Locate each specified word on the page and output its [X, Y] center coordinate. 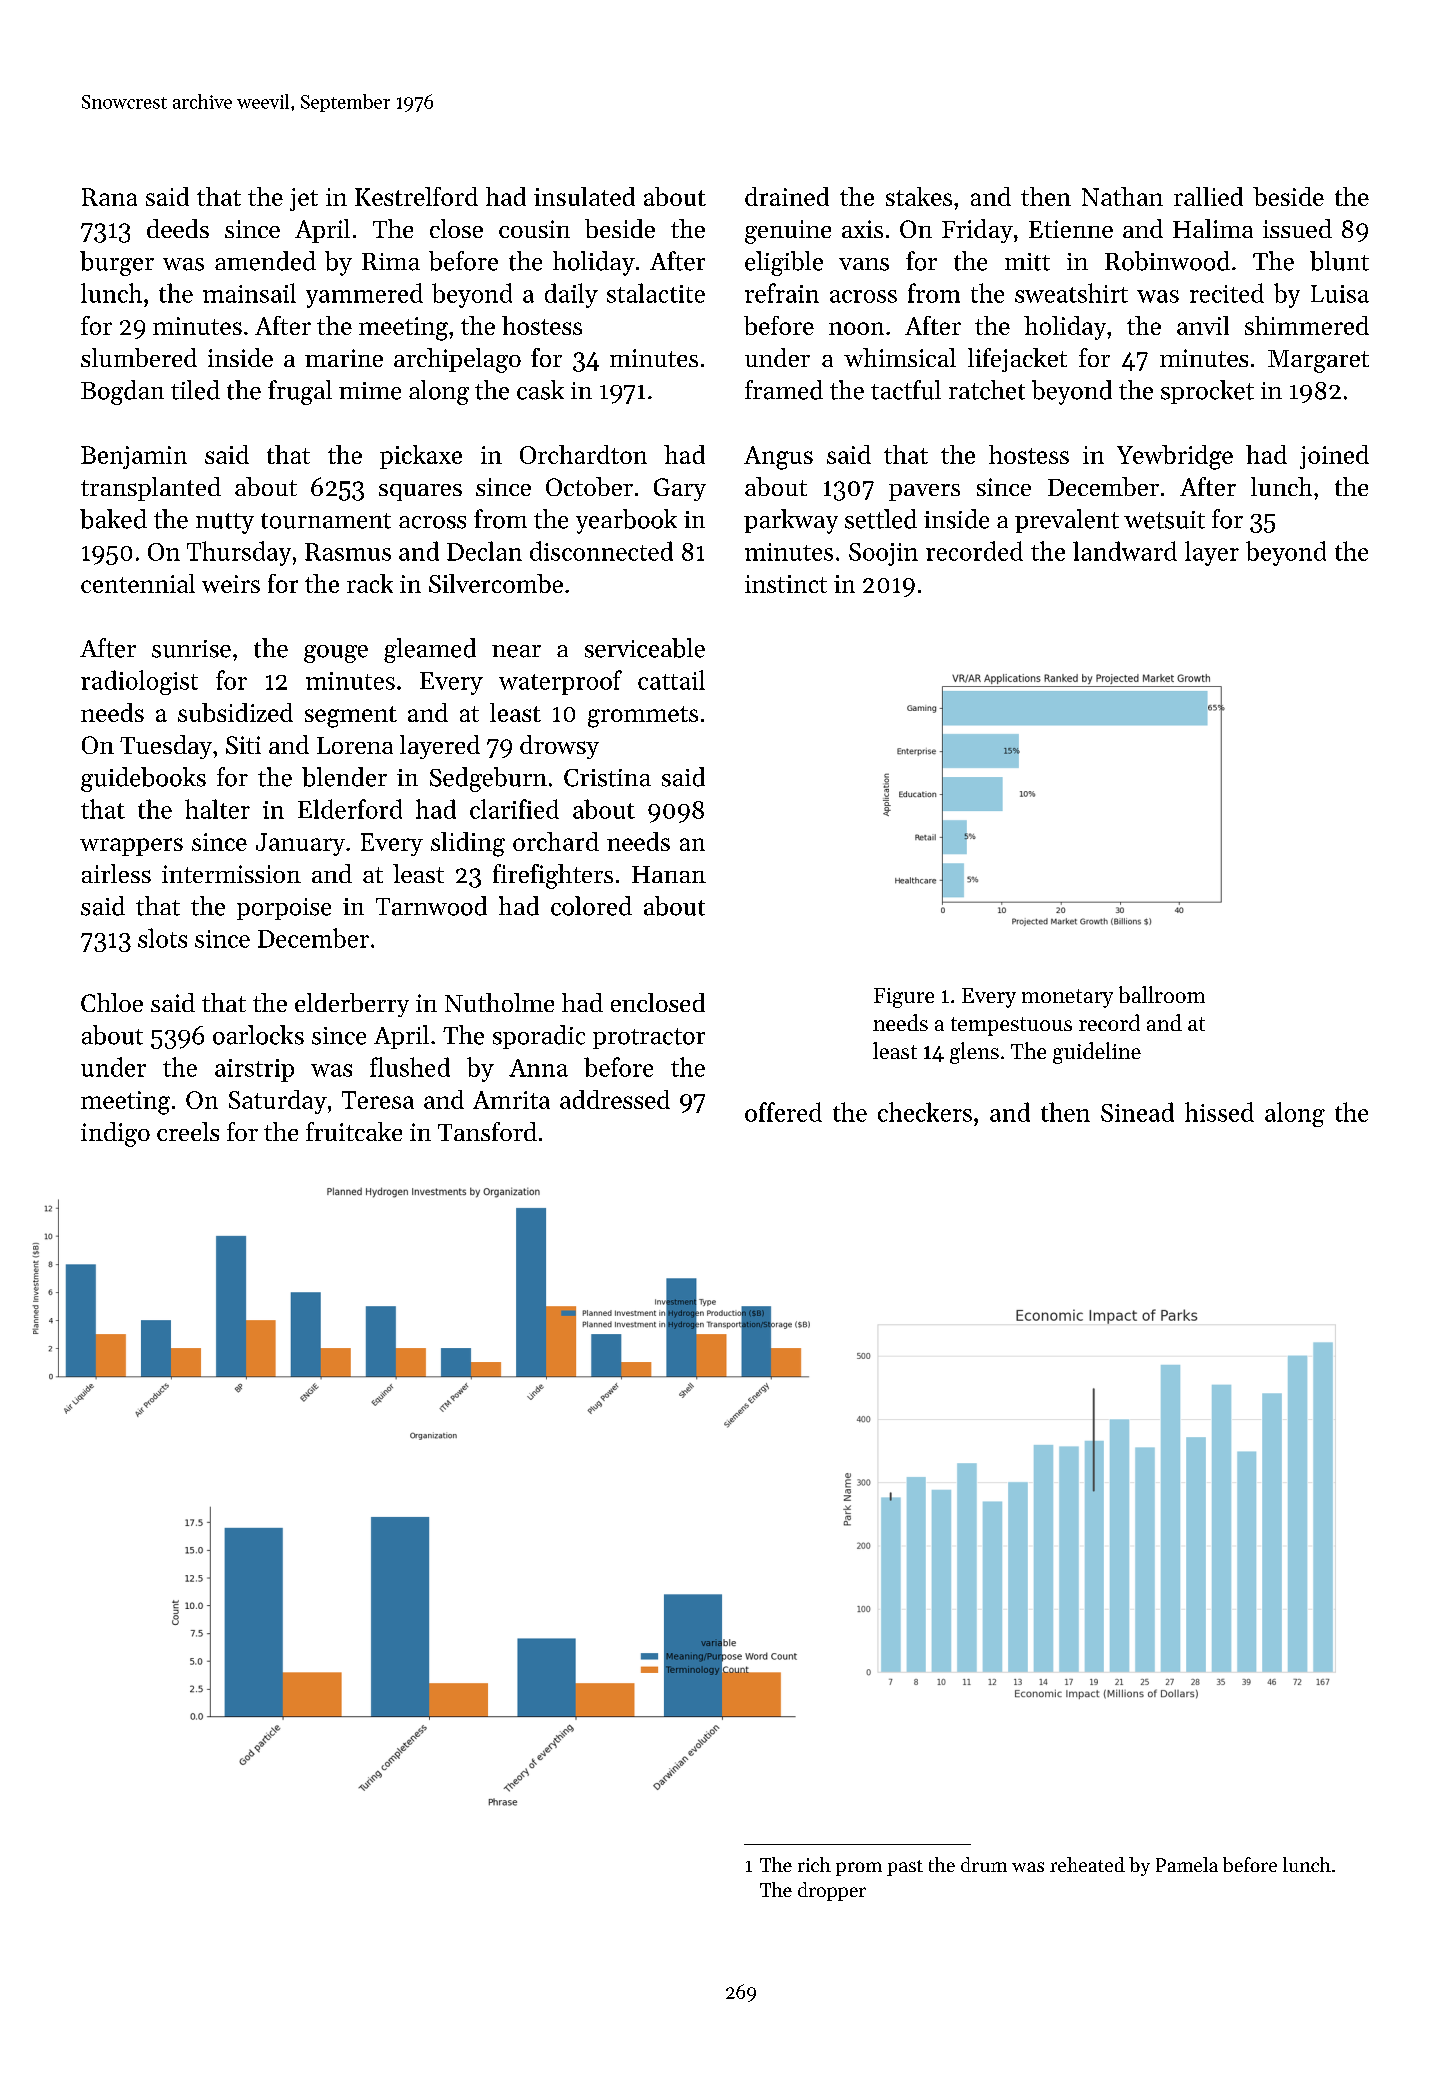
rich [814, 1864]
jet [304, 199]
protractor [649, 1038]
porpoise [284, 909]
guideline [1097, 1053]
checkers [925, 1112]
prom [859, 1869]
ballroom [1162, 994]
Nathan [1122, 196]
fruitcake [354, 1131]
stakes [919, 196]
